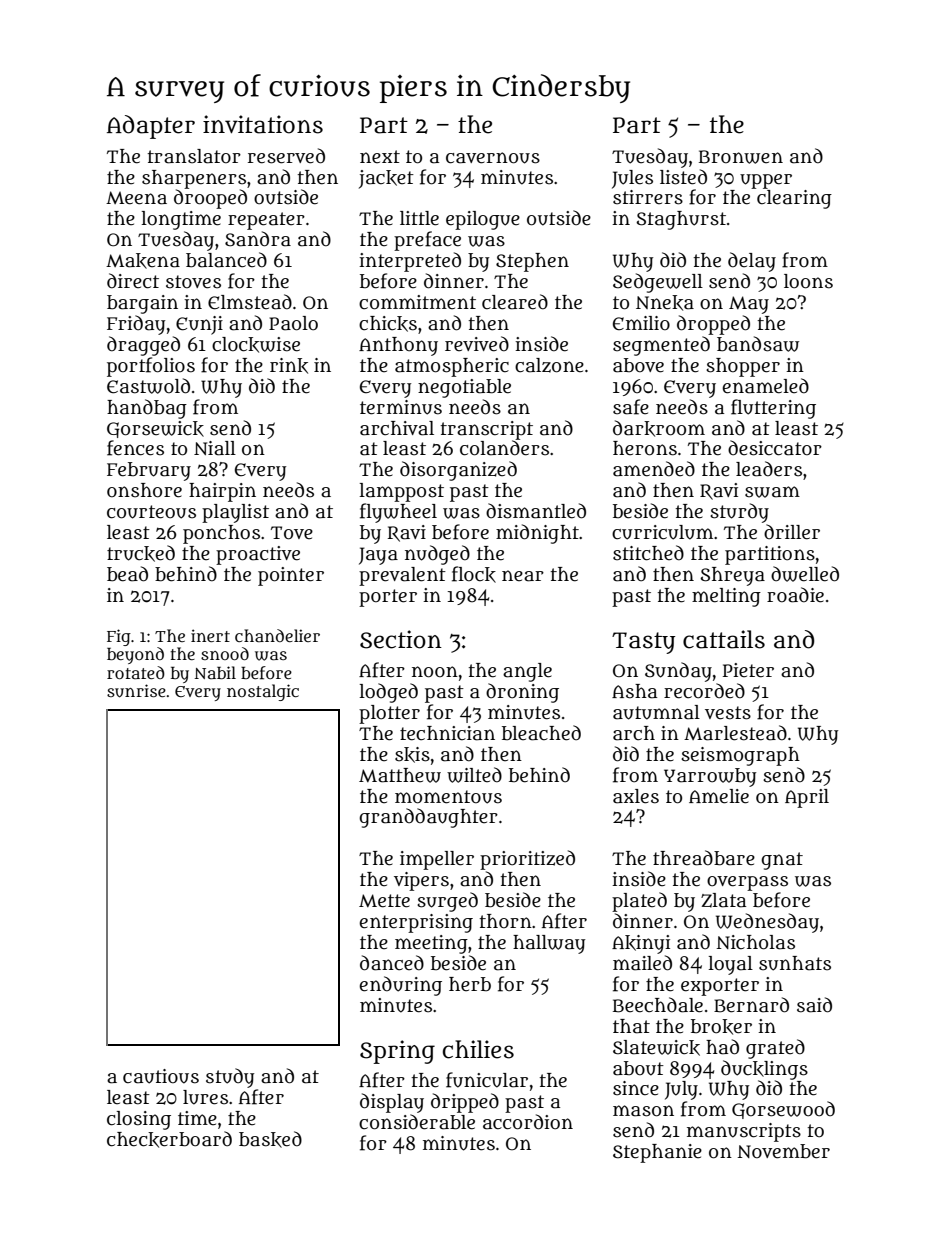 The width and height of the document is (952, 1233). I want to click on basked, so click(270, 1139).
